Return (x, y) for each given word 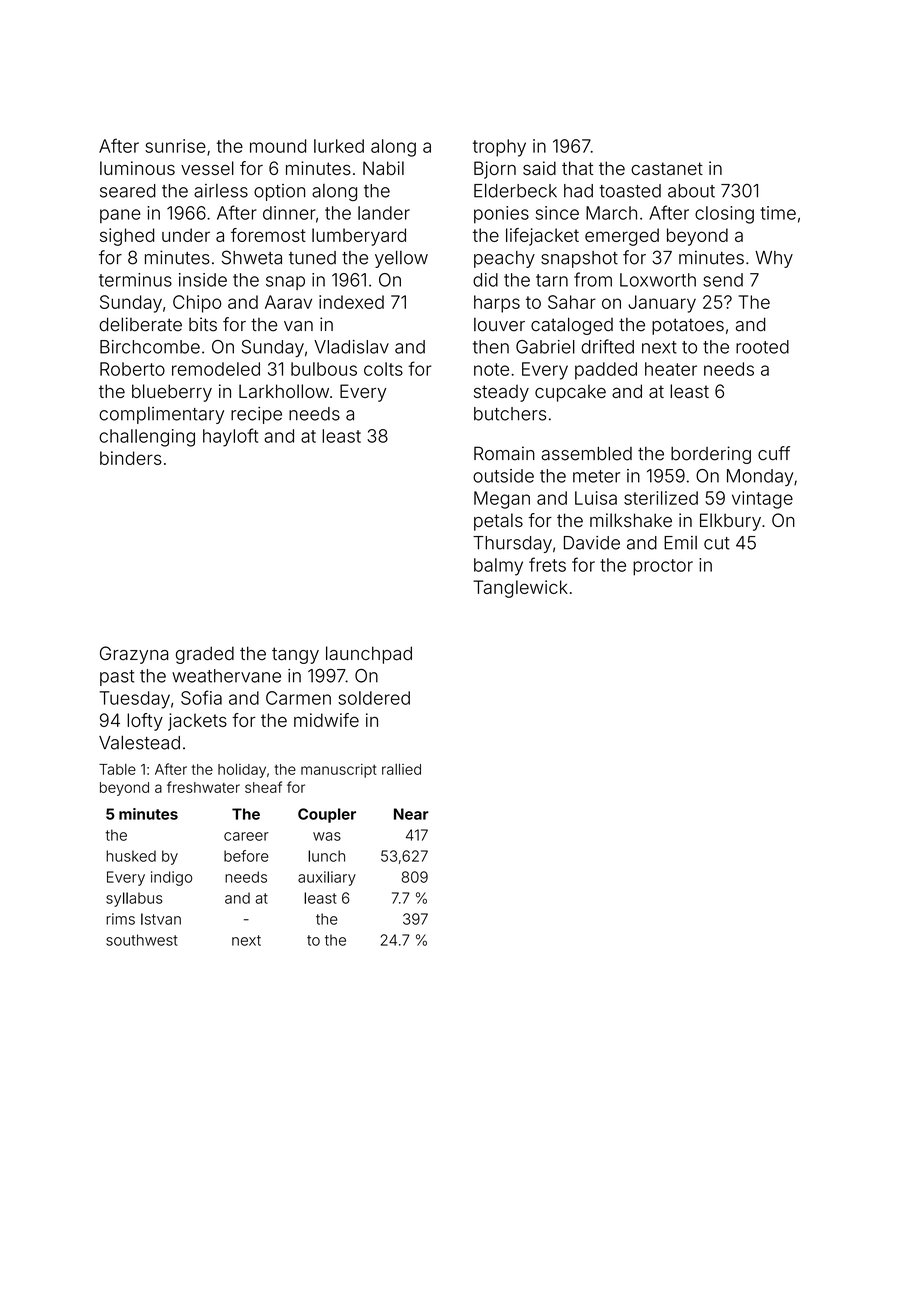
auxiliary (327, 878)
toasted (630, 191)
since (557, 213)
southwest (142, 940)
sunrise (175, 146)
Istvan (161, 919)
